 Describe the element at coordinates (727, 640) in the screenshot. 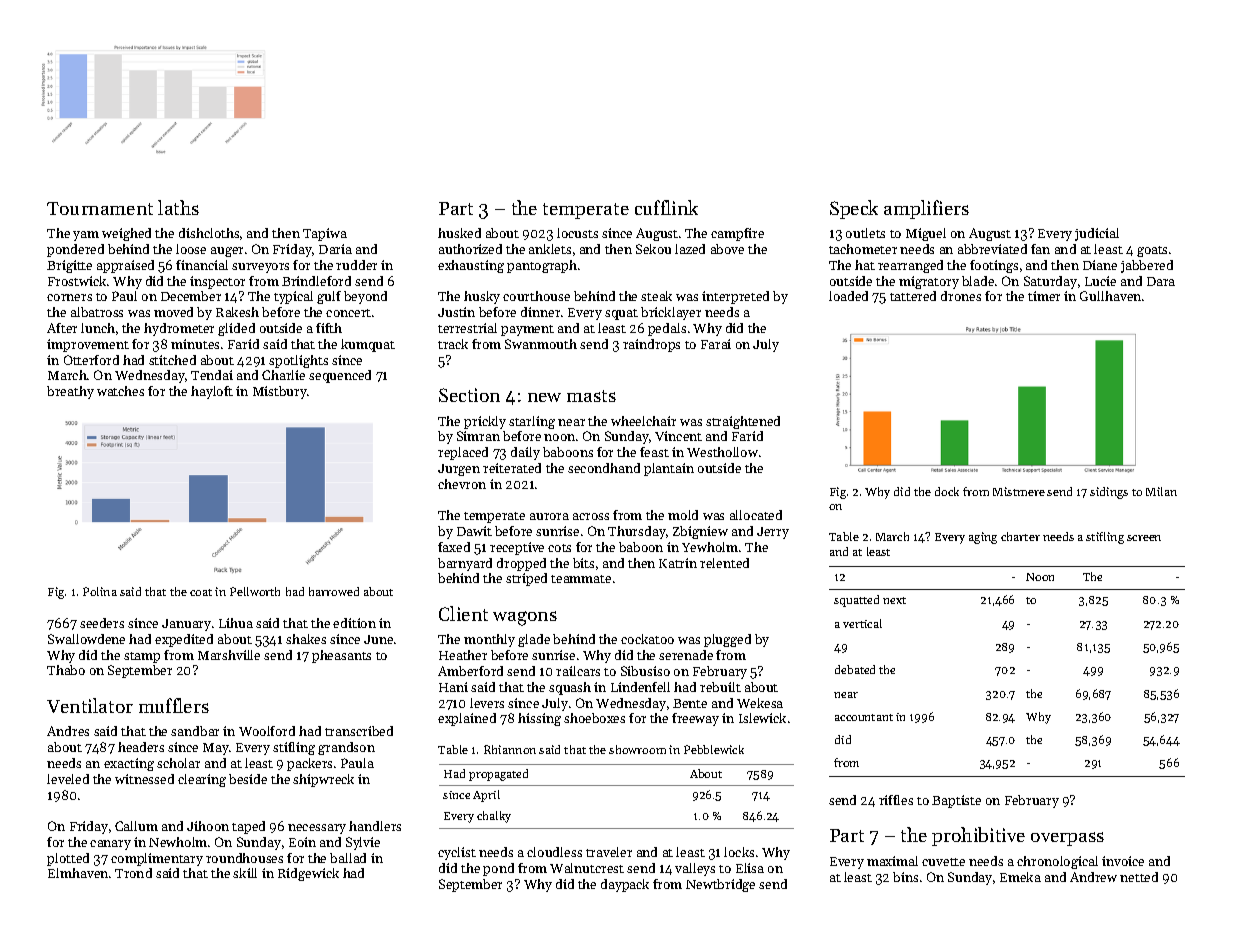

I see `plugged` at that location.
